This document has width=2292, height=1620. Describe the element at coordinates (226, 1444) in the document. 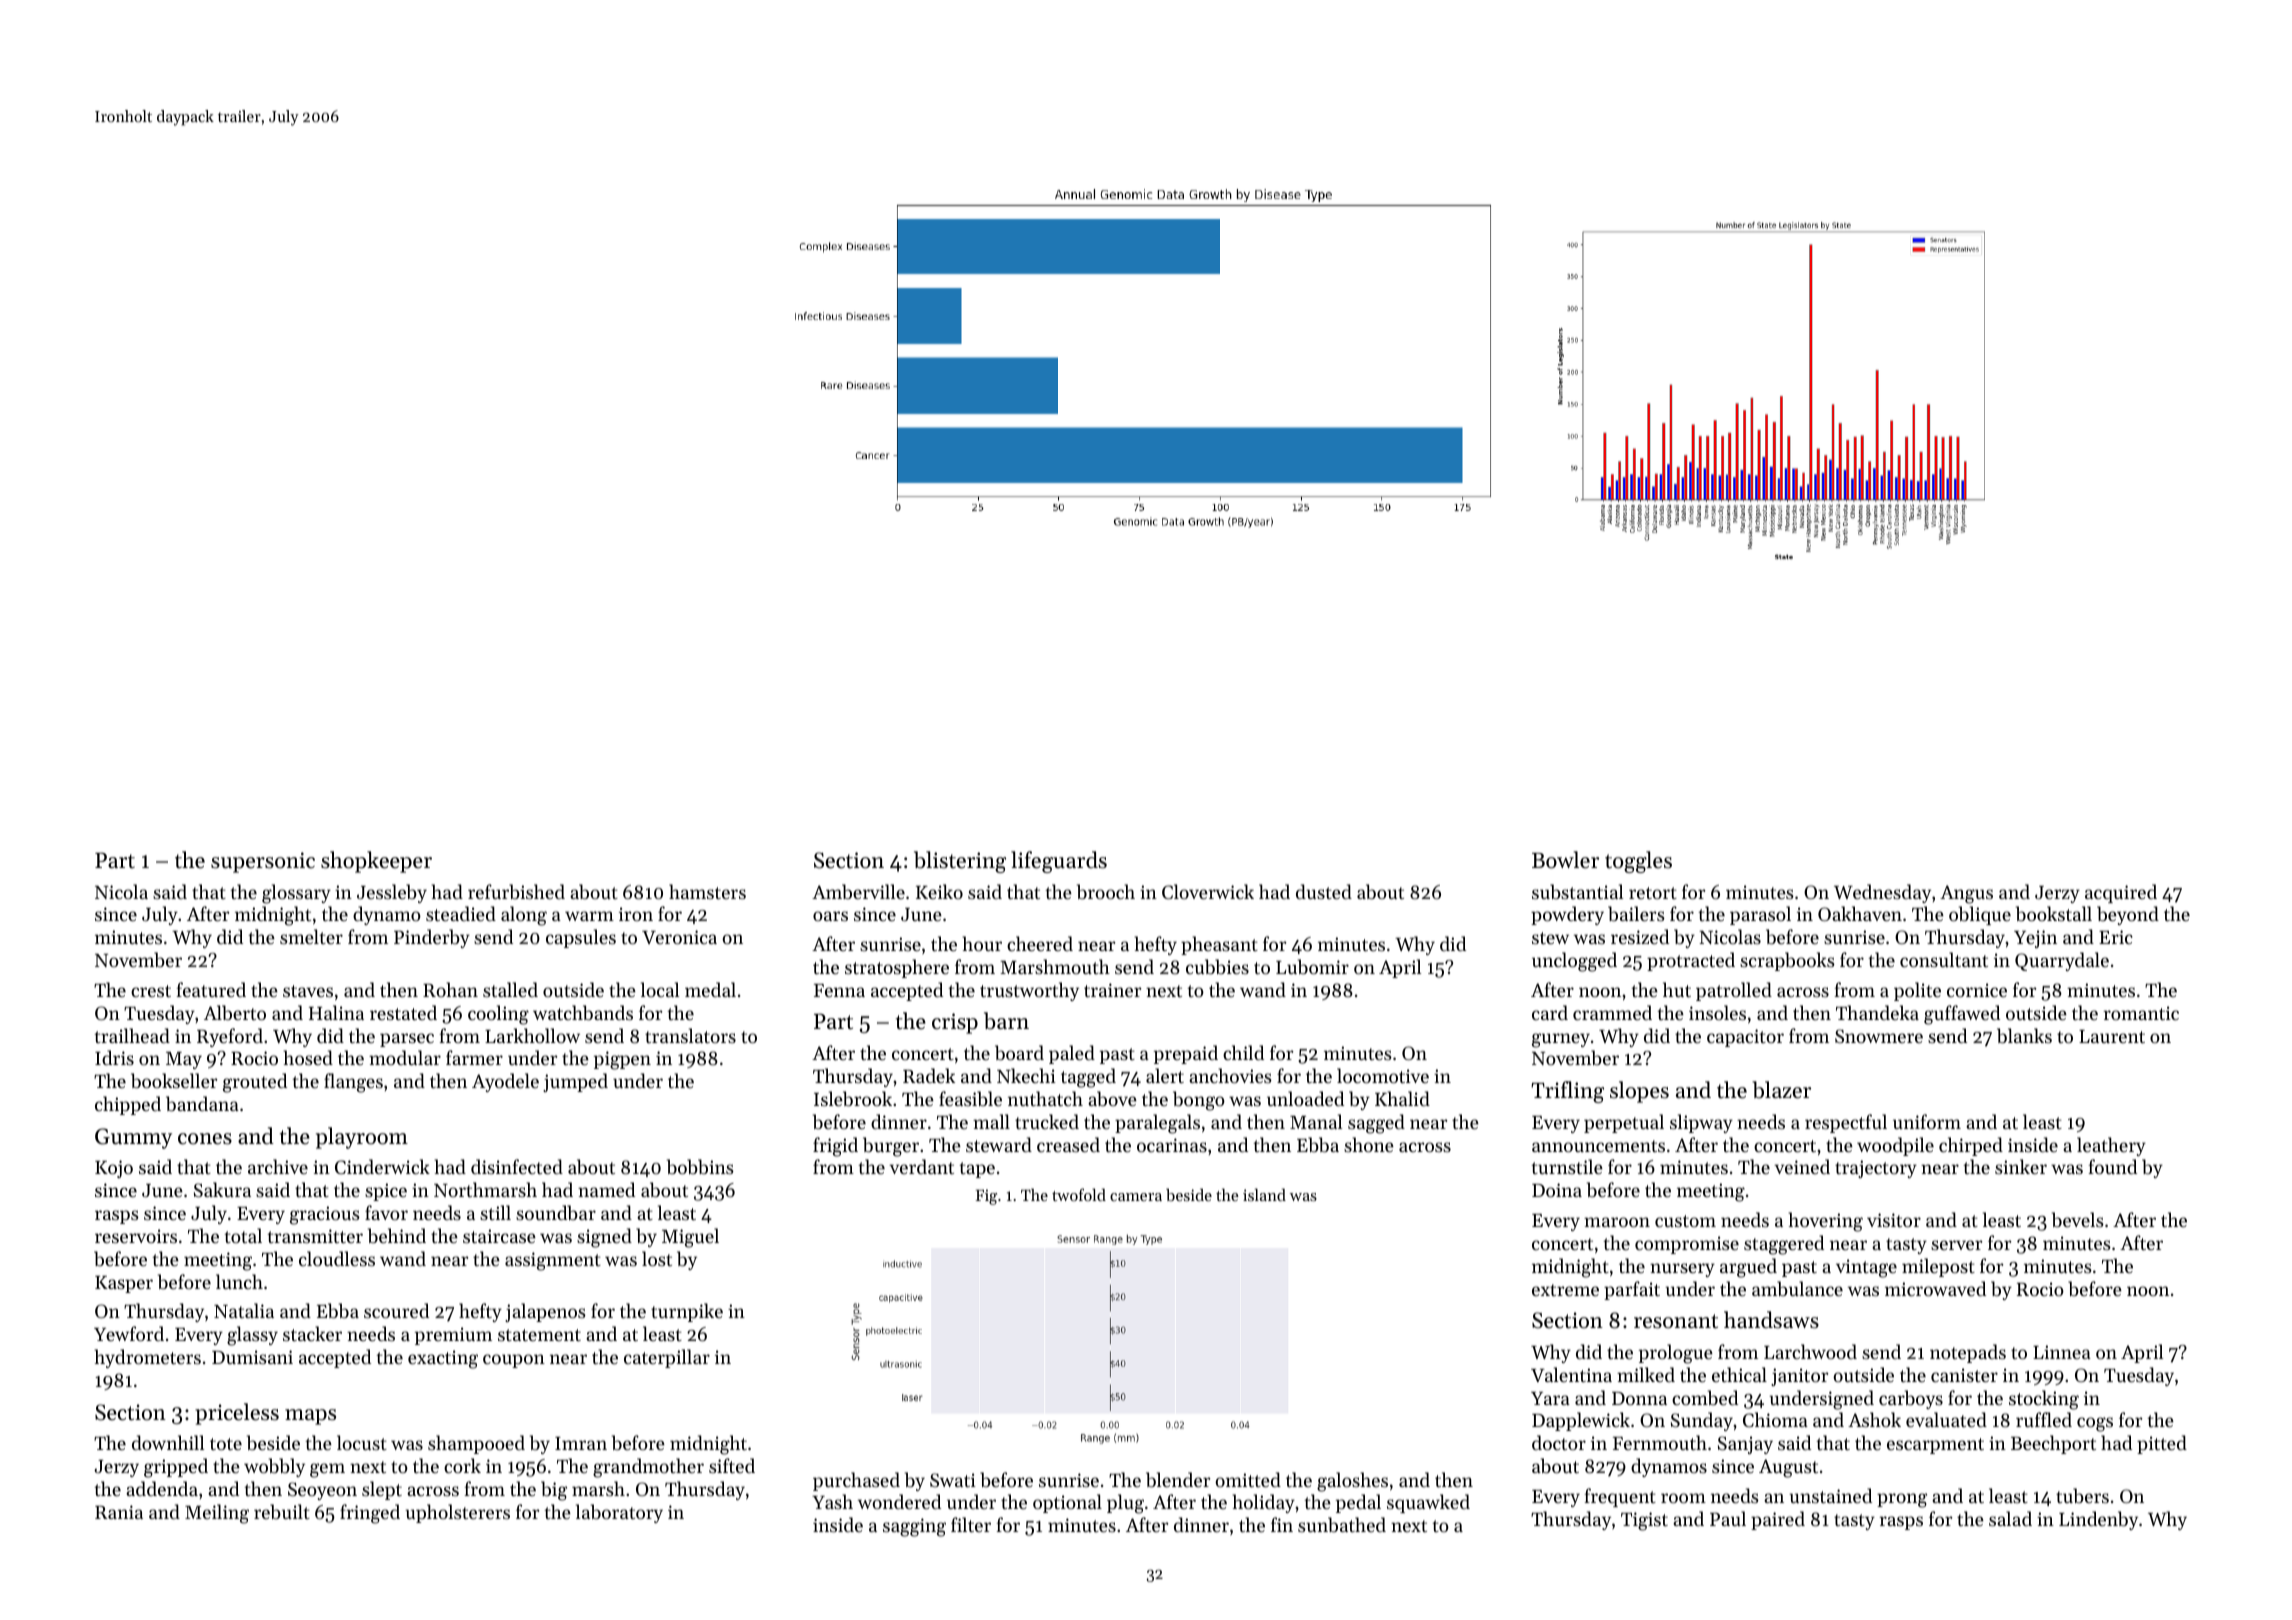

I see `tote` at that location.
